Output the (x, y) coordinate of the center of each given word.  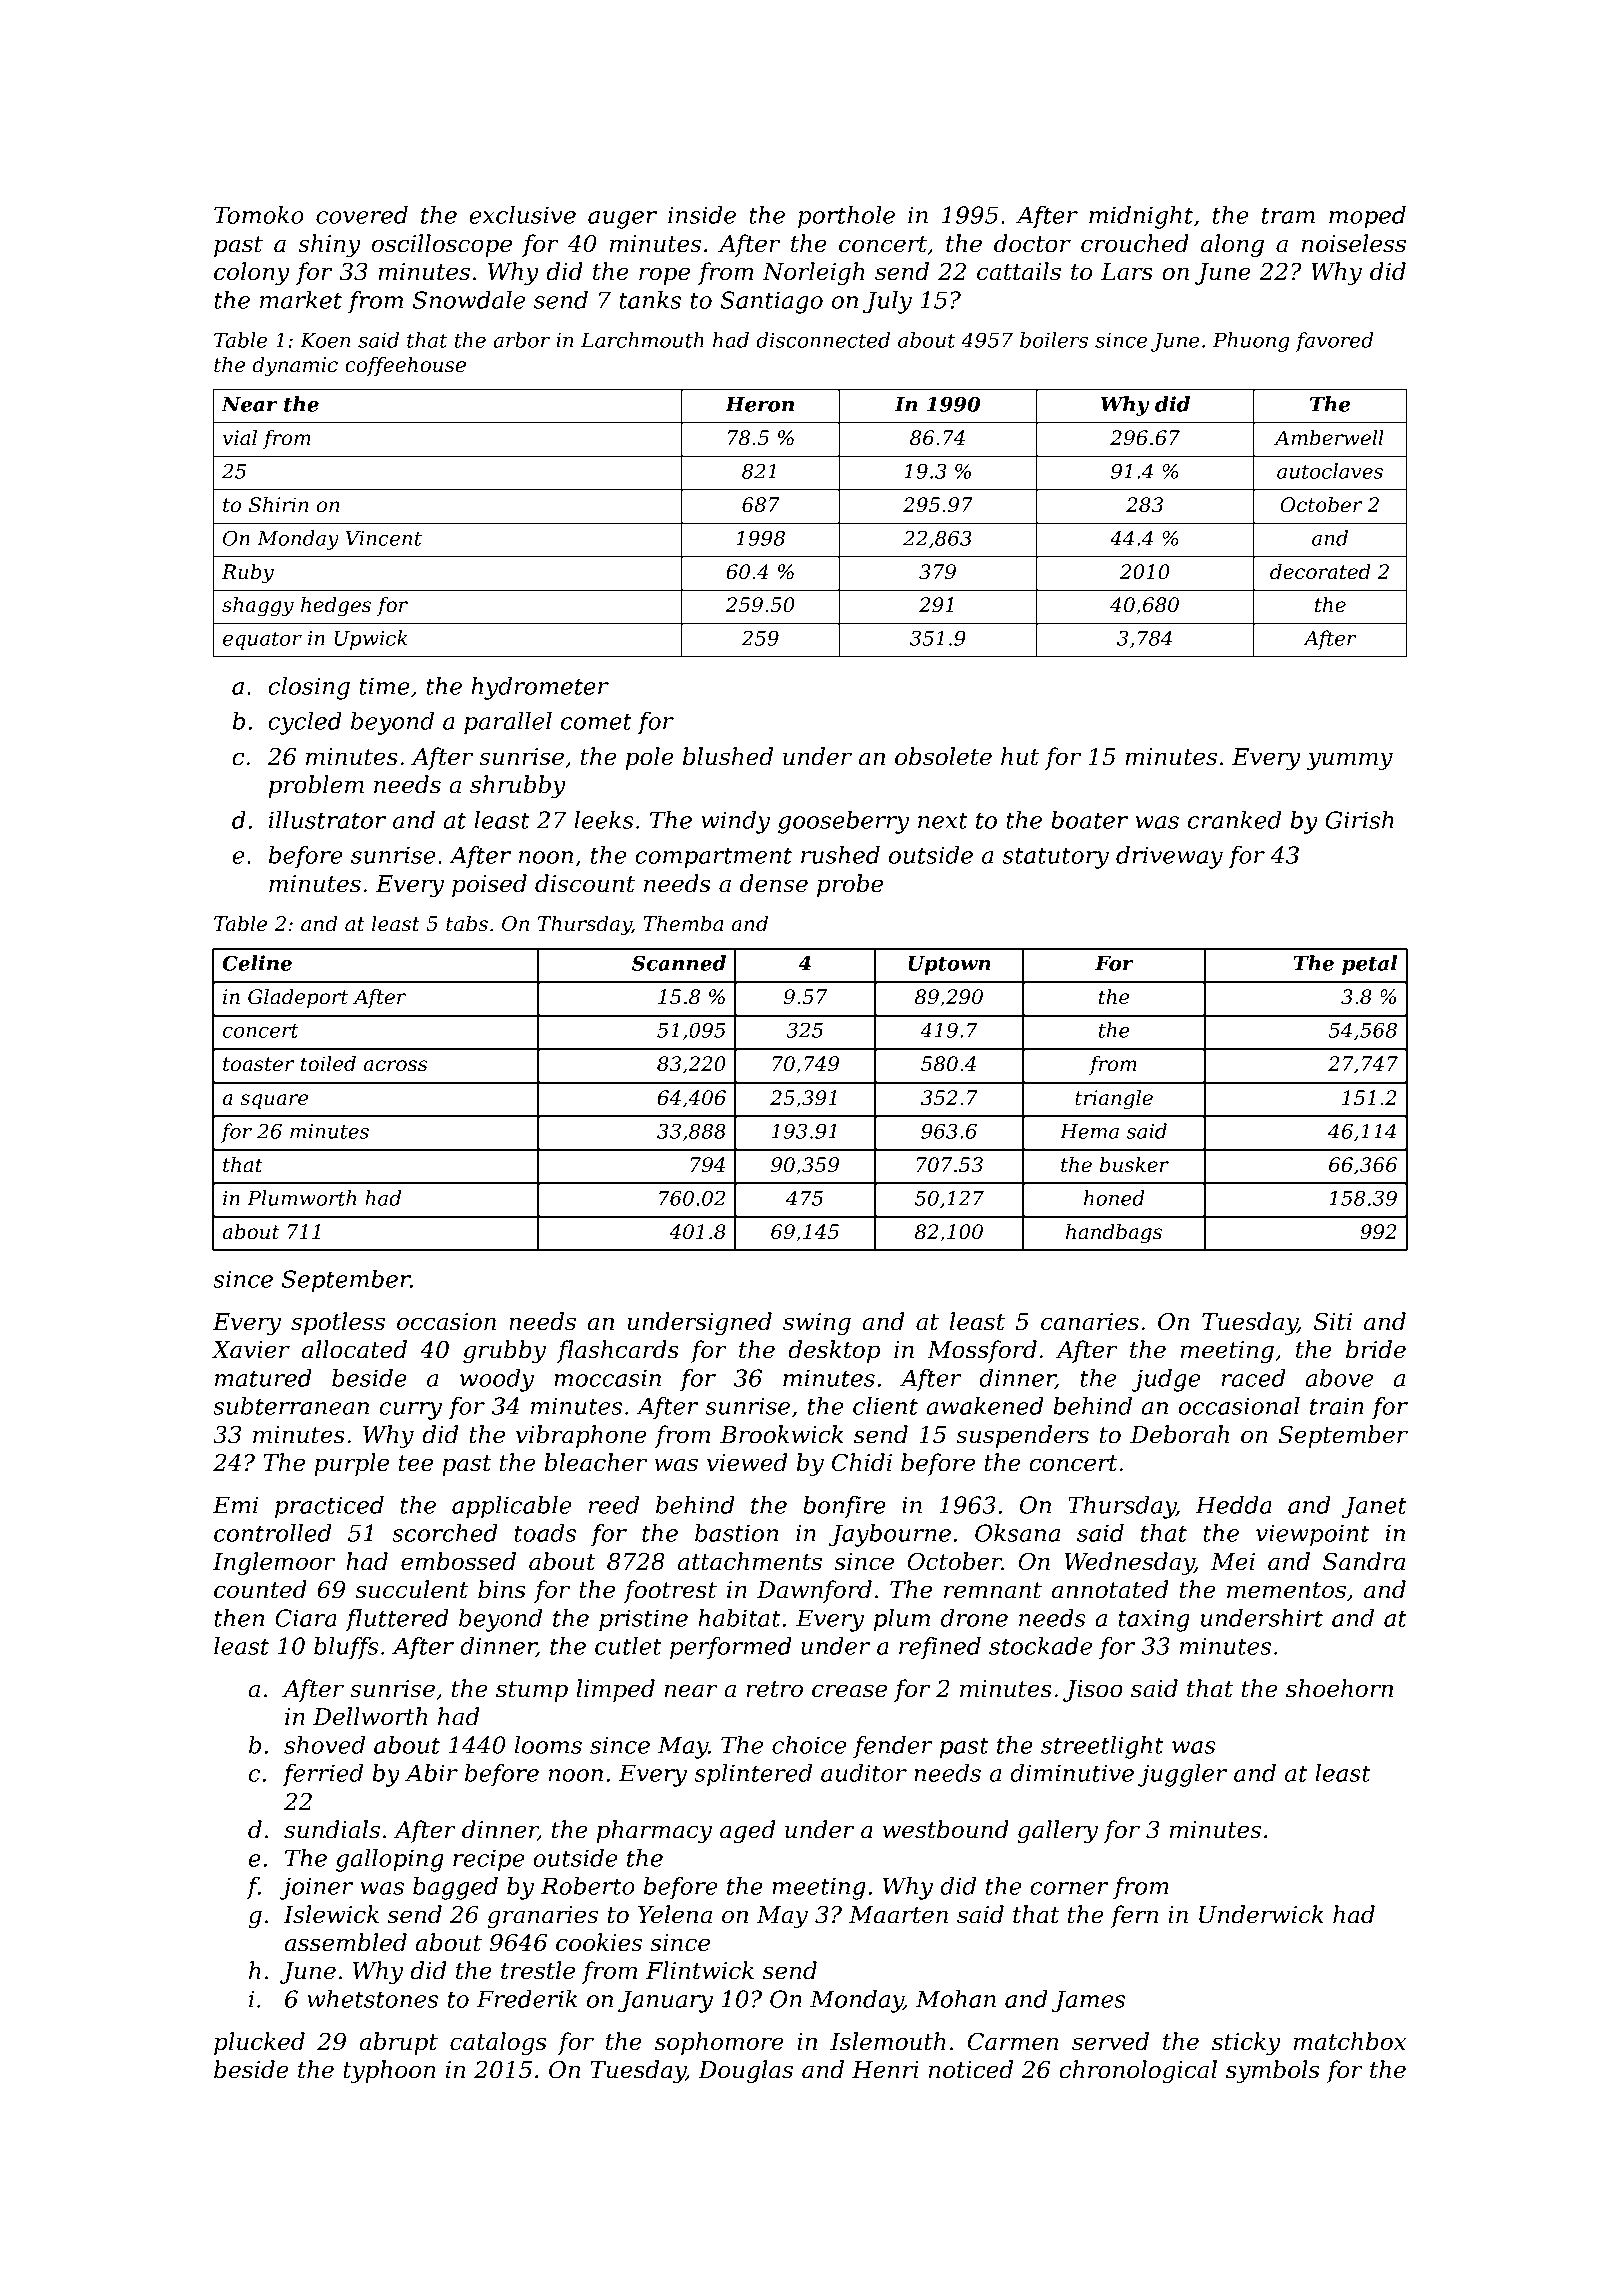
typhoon (389, 2071)
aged (747, 1831)
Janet (1374, 1507)
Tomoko (259, 215)
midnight (1141, 217)
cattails (1019, 271)
